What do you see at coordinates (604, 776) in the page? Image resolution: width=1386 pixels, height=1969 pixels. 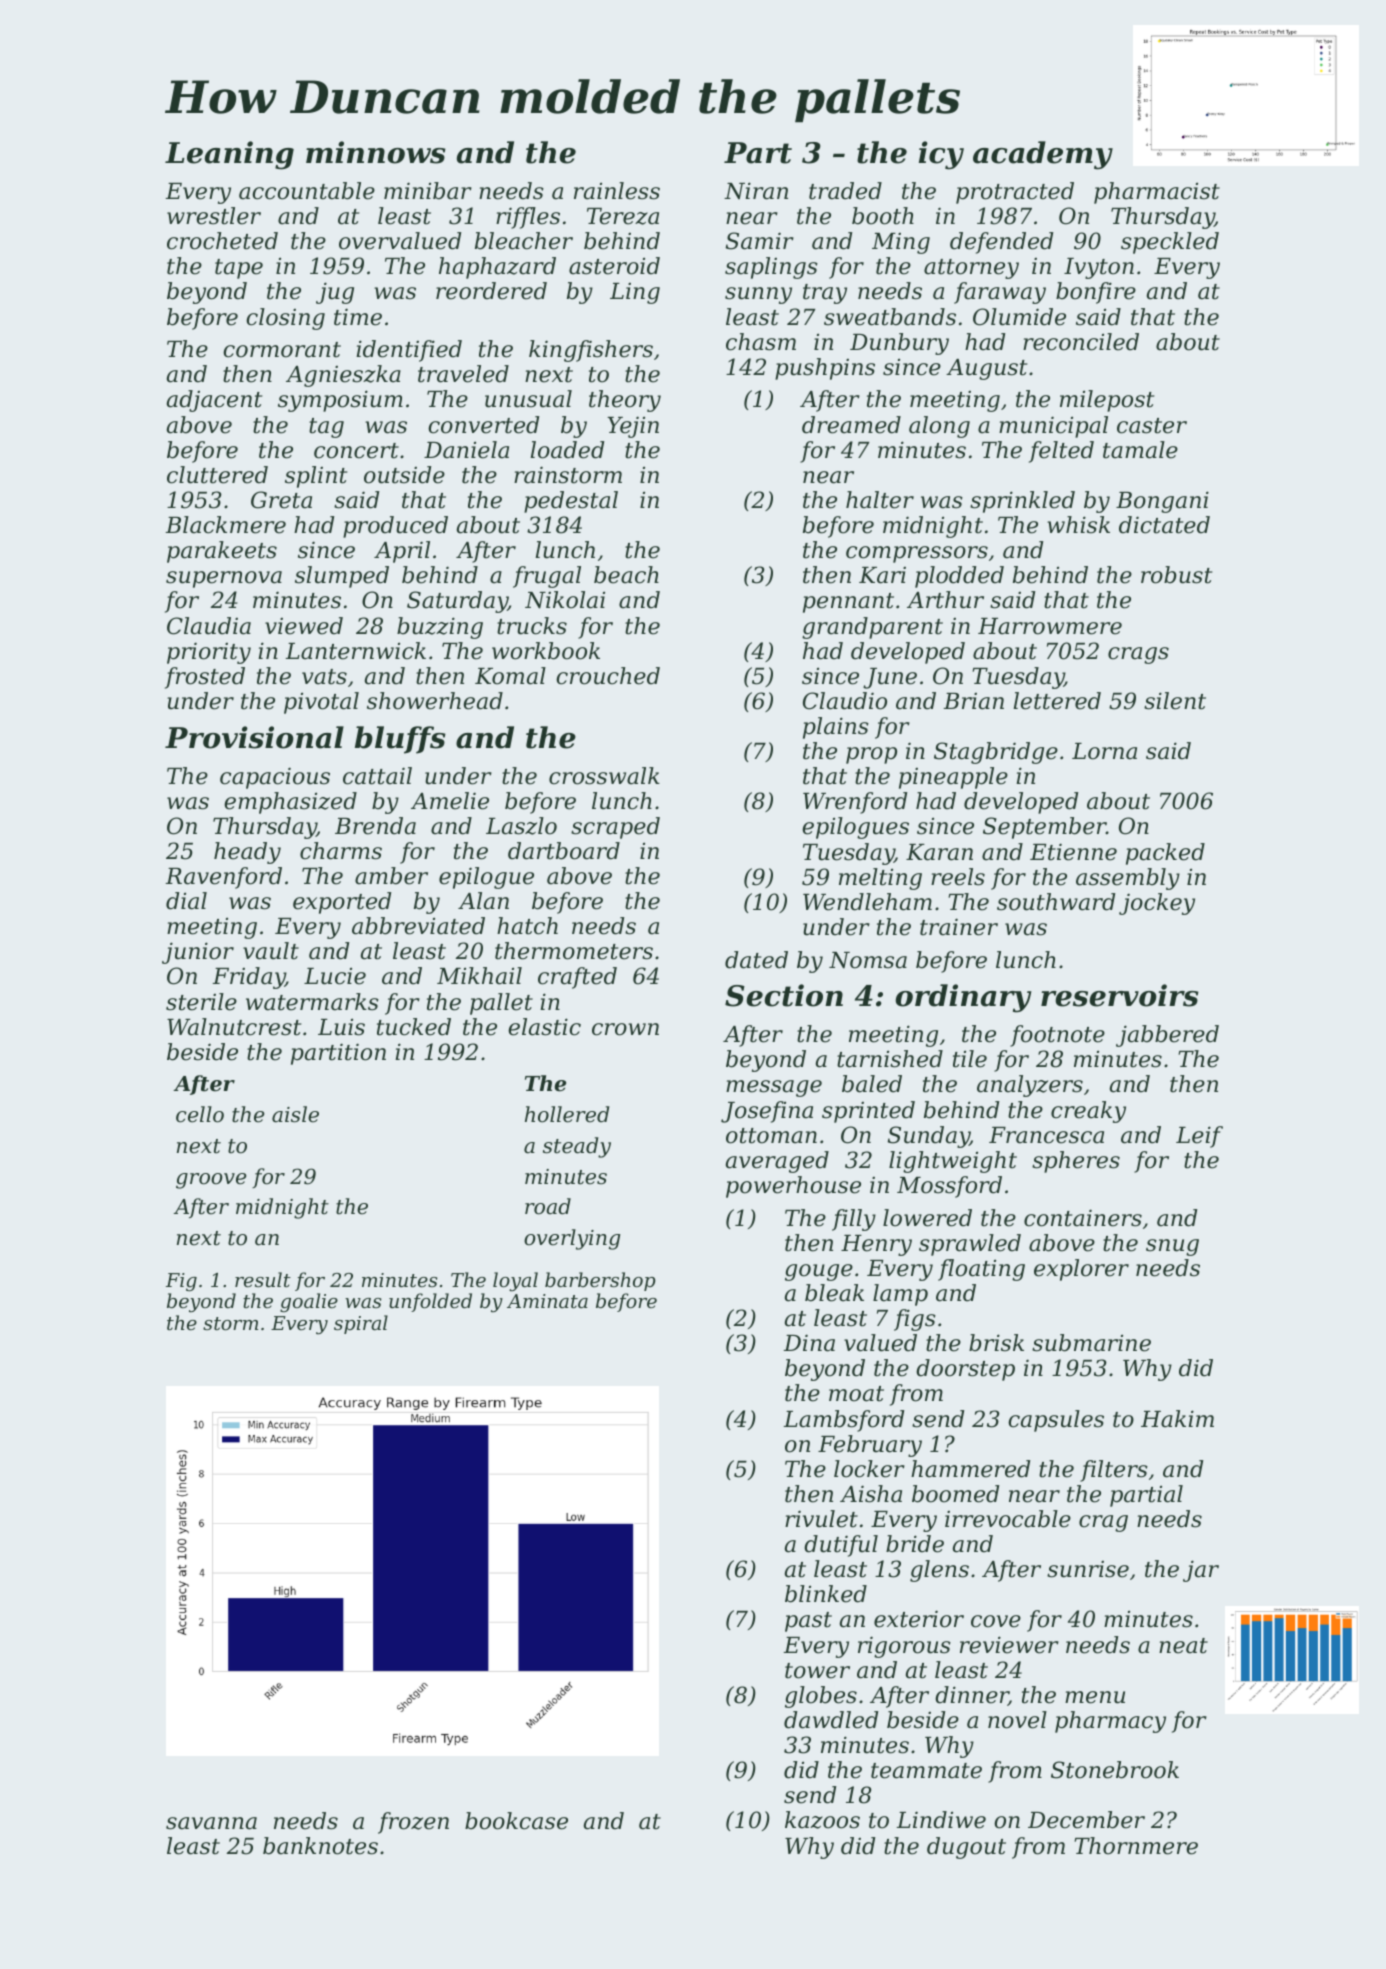 I see `crosswalk` at bounding box center [604, 776].
